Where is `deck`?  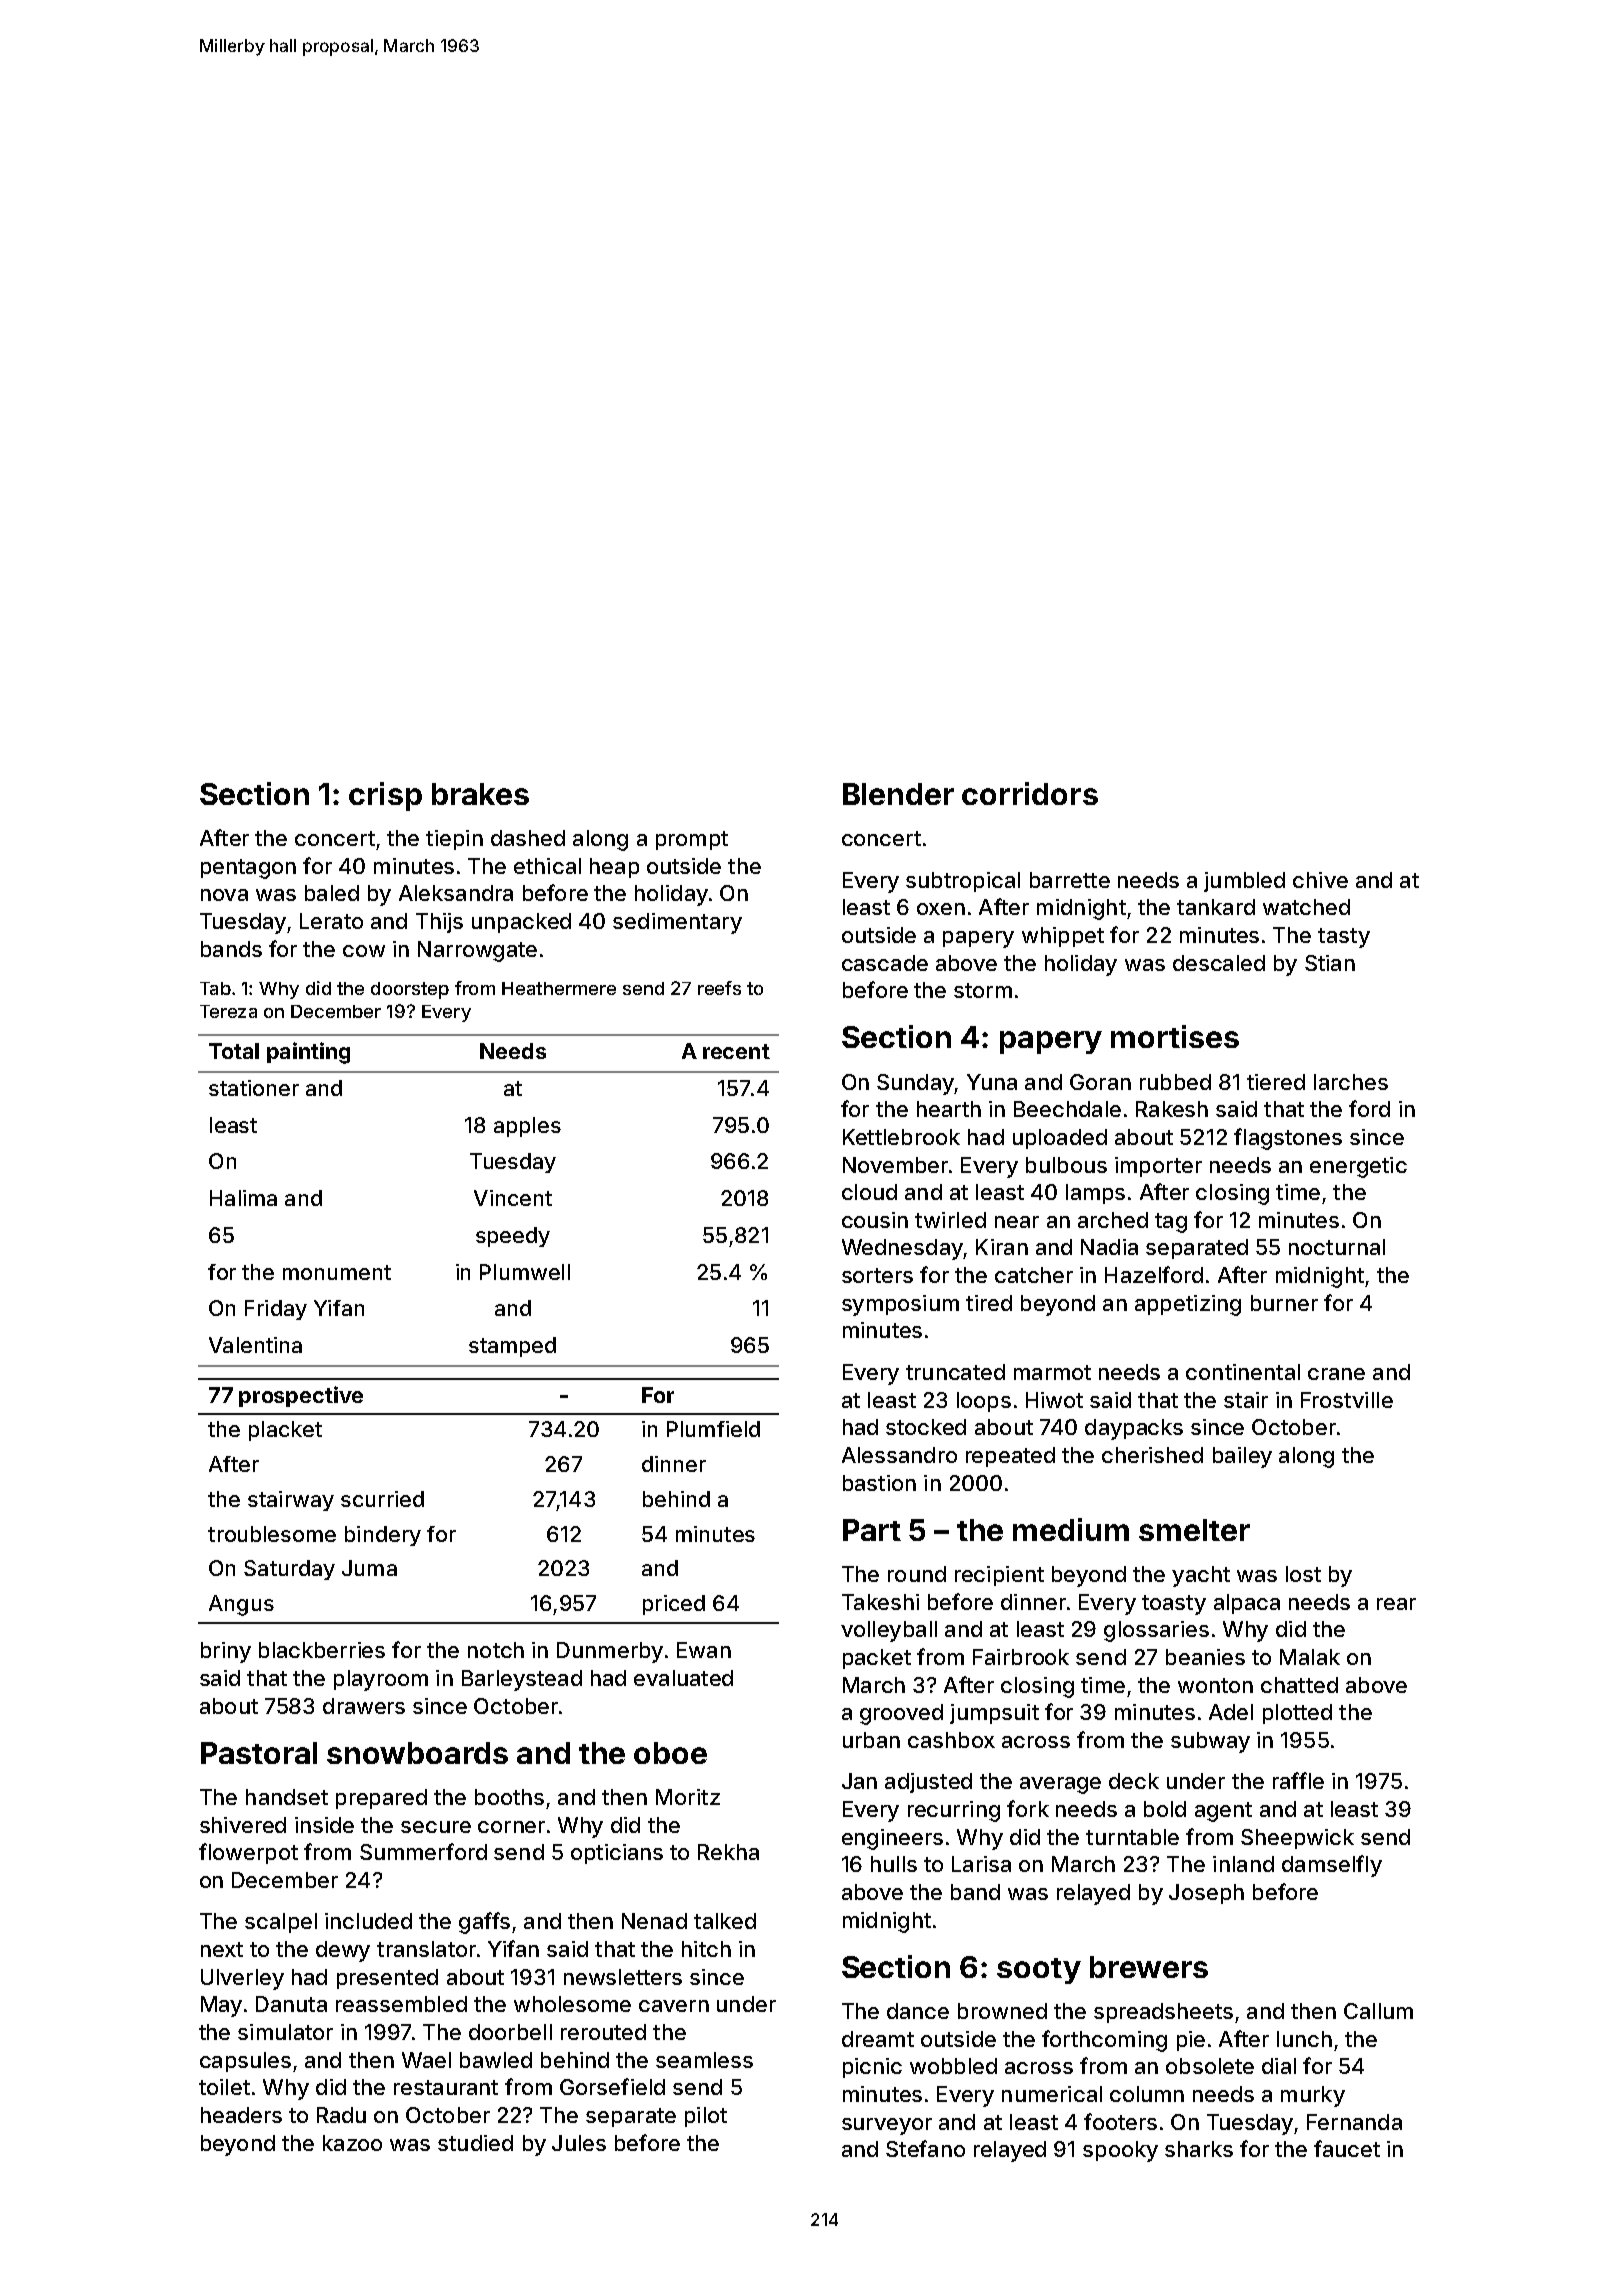
deck is located at coordinates (1134, 1781).
